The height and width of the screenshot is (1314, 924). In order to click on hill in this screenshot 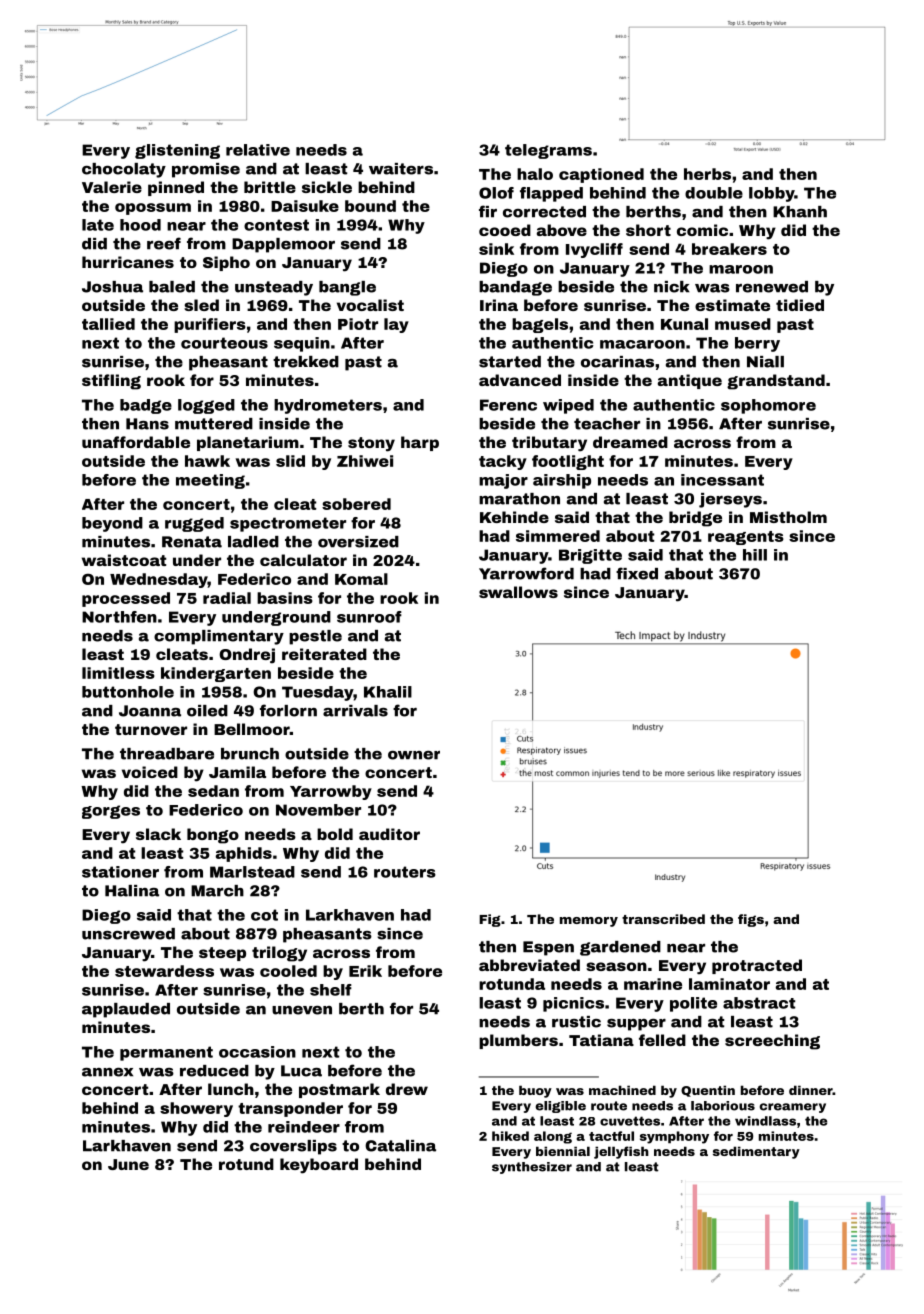, I will do `click(755, 555)`.
